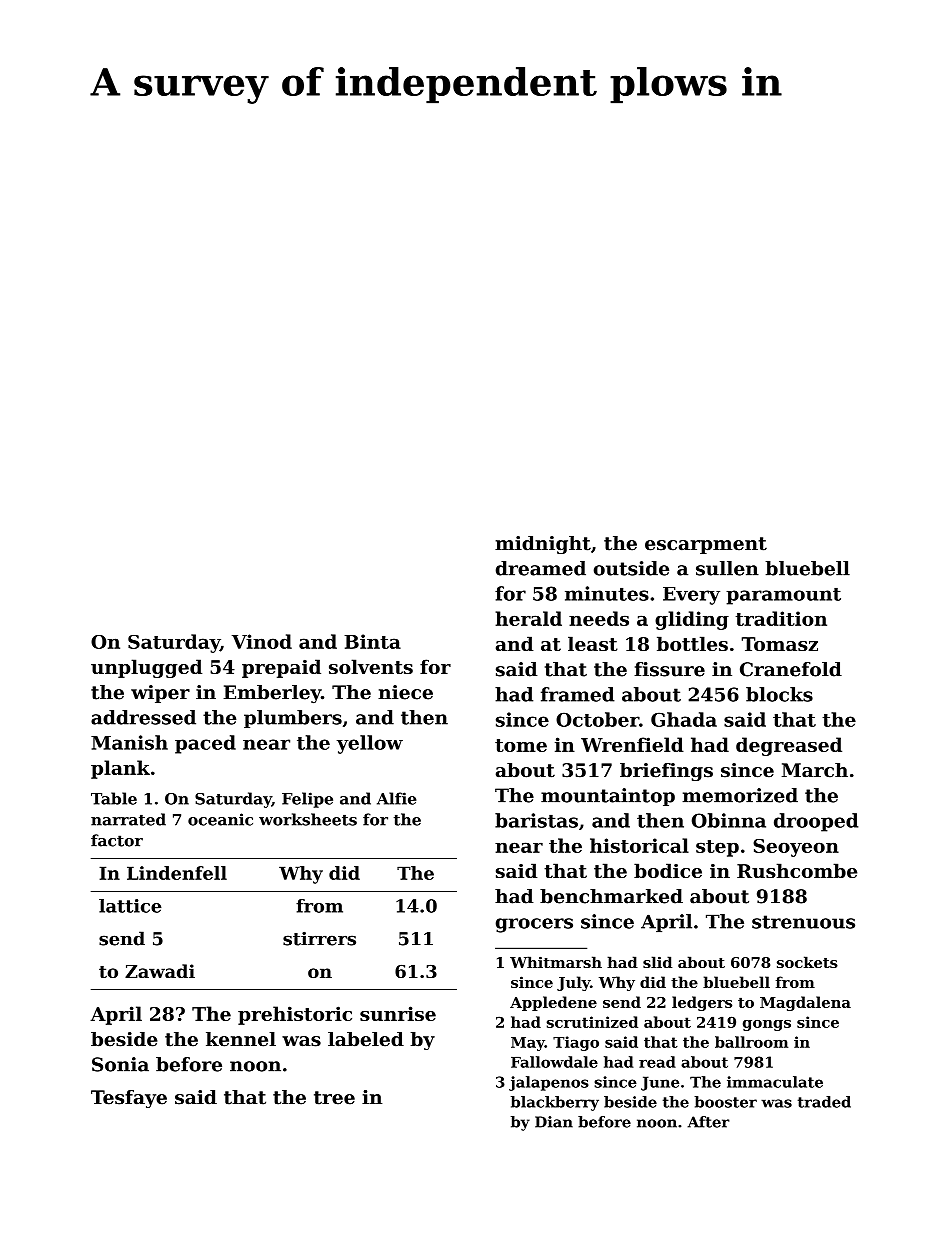  What do you see at coordinates (129, 1099) in the screenshot?
I see `Tesfaye` at bounding box center [129, 1099].
